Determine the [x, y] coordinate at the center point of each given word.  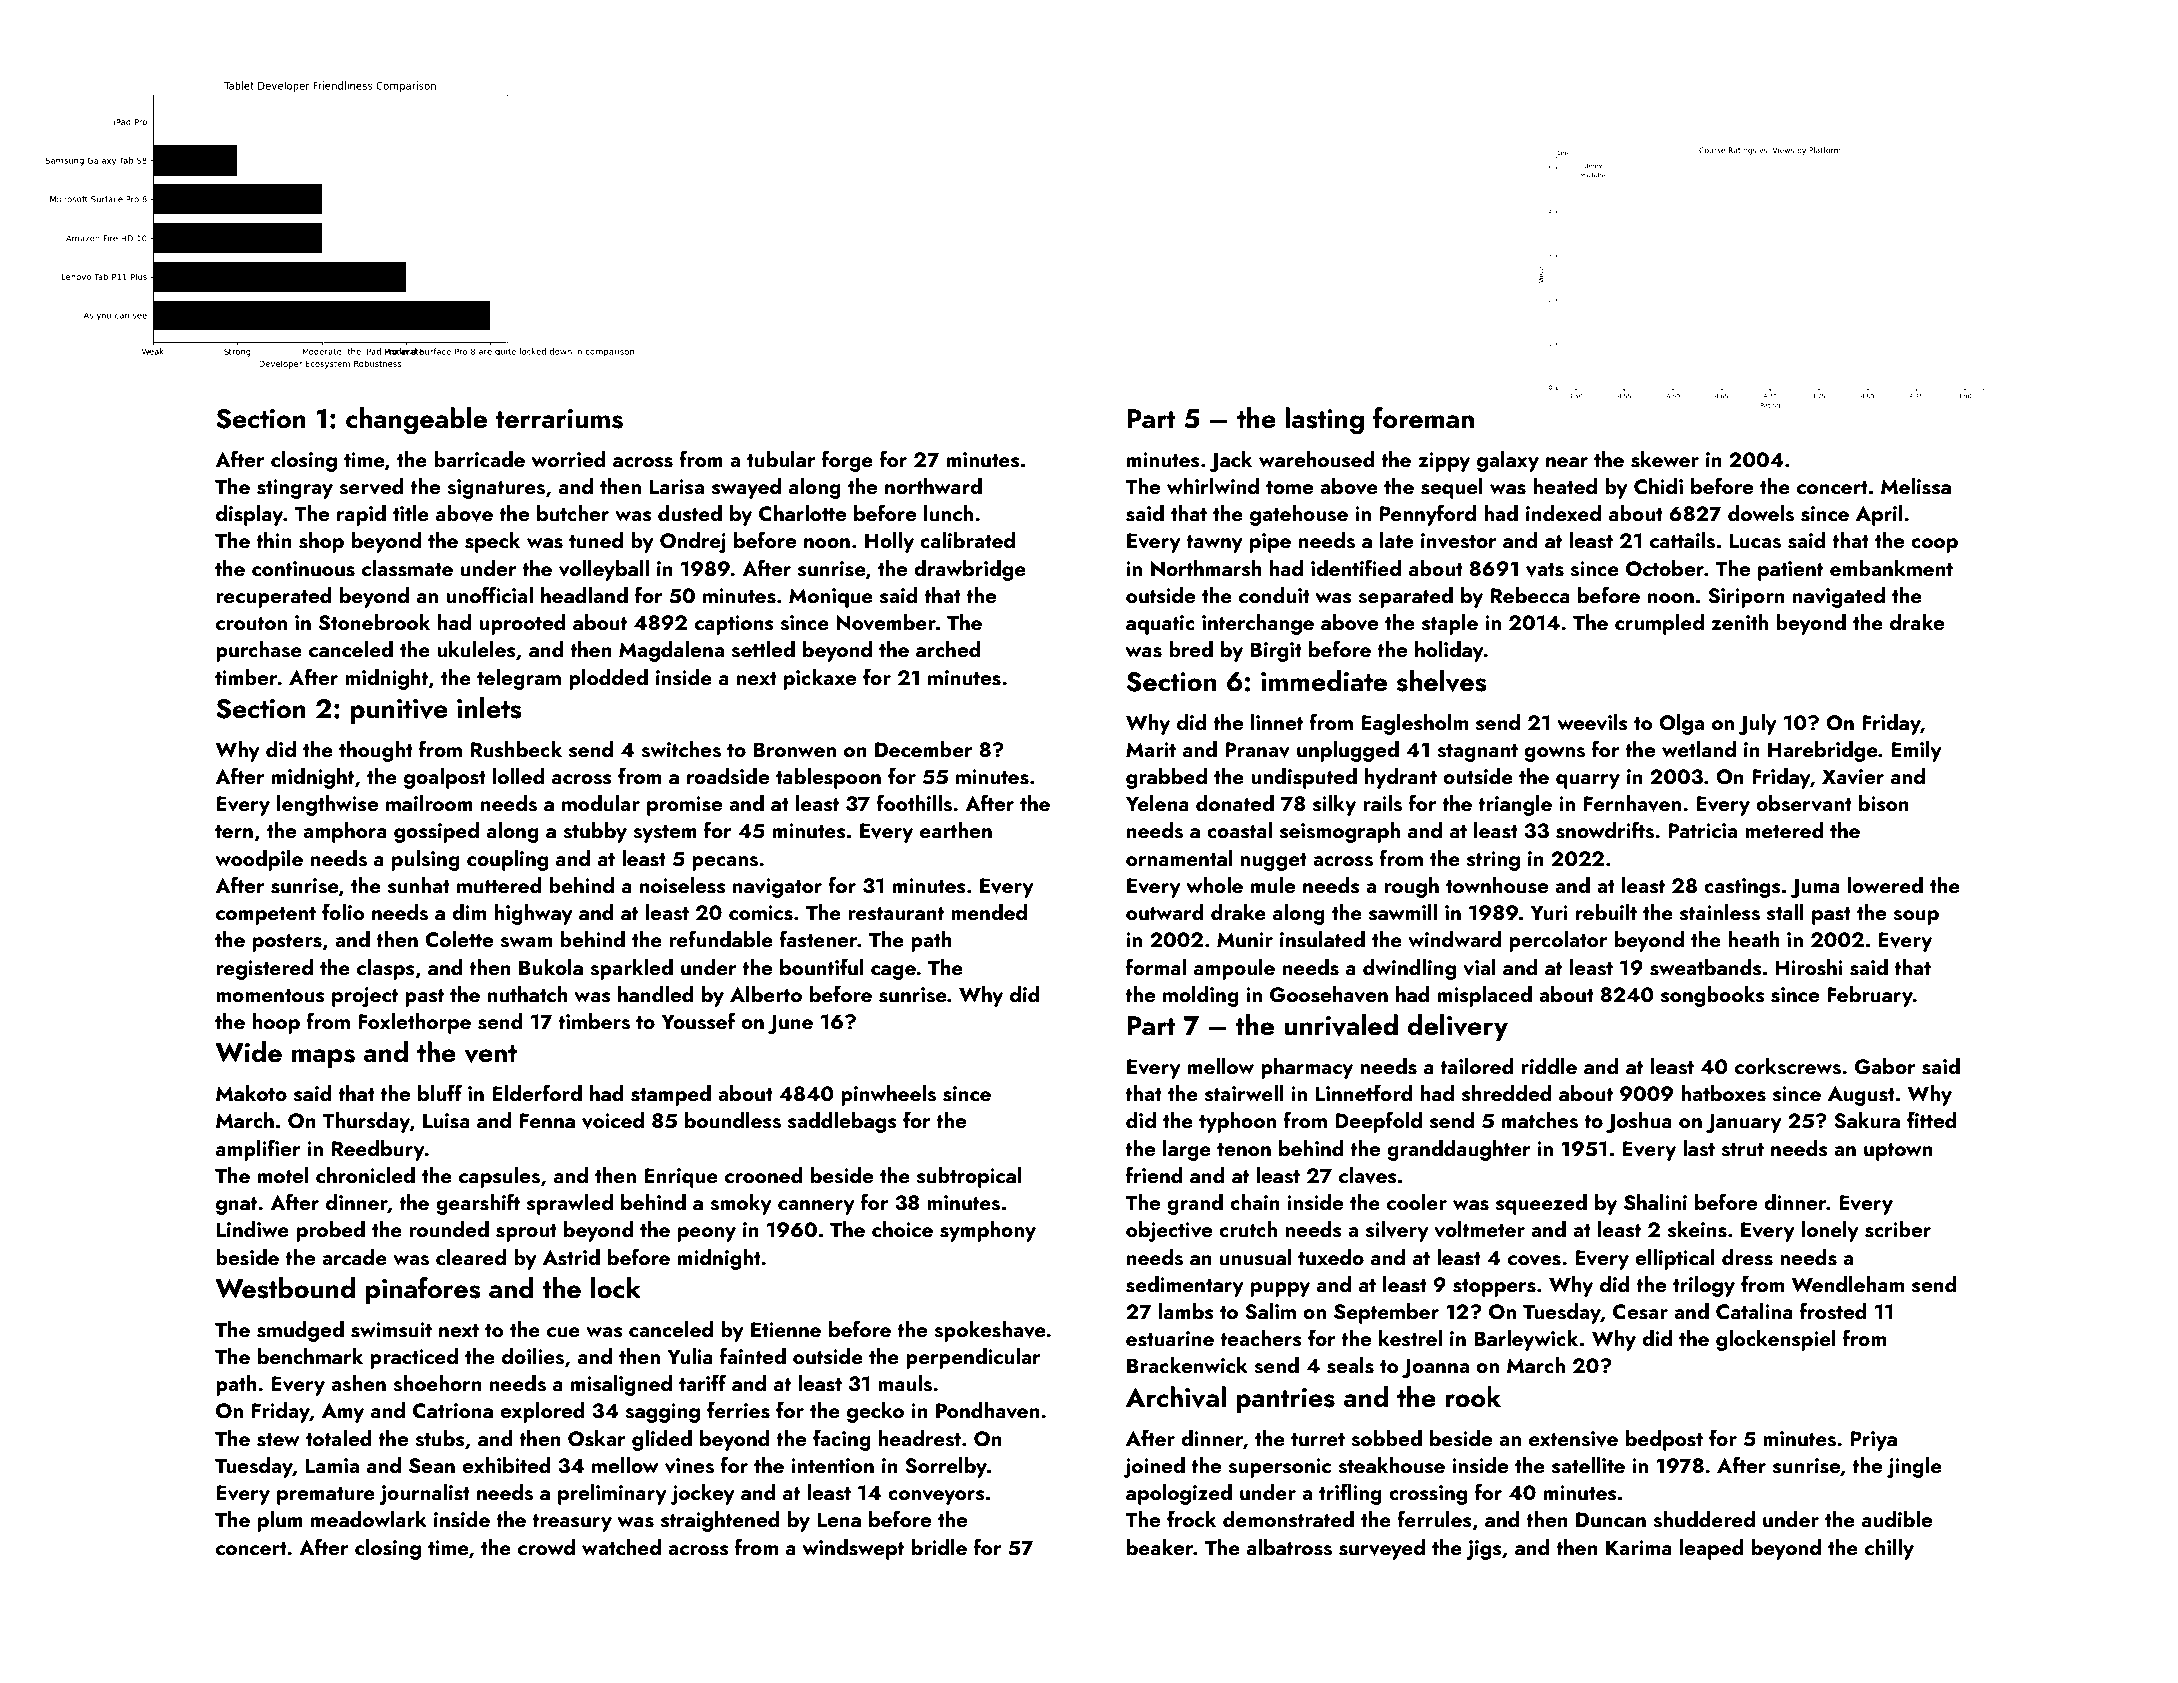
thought [376, 751]
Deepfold [1378, 1122]
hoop [276, 1023]
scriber [1898, 1229]
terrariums [559, 419]
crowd [546, 1547]
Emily [1916, 751]
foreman [1423, 418]
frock [1191, 1518]
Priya [1874, 1441]
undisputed [1304, 778]
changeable [416, 421]
